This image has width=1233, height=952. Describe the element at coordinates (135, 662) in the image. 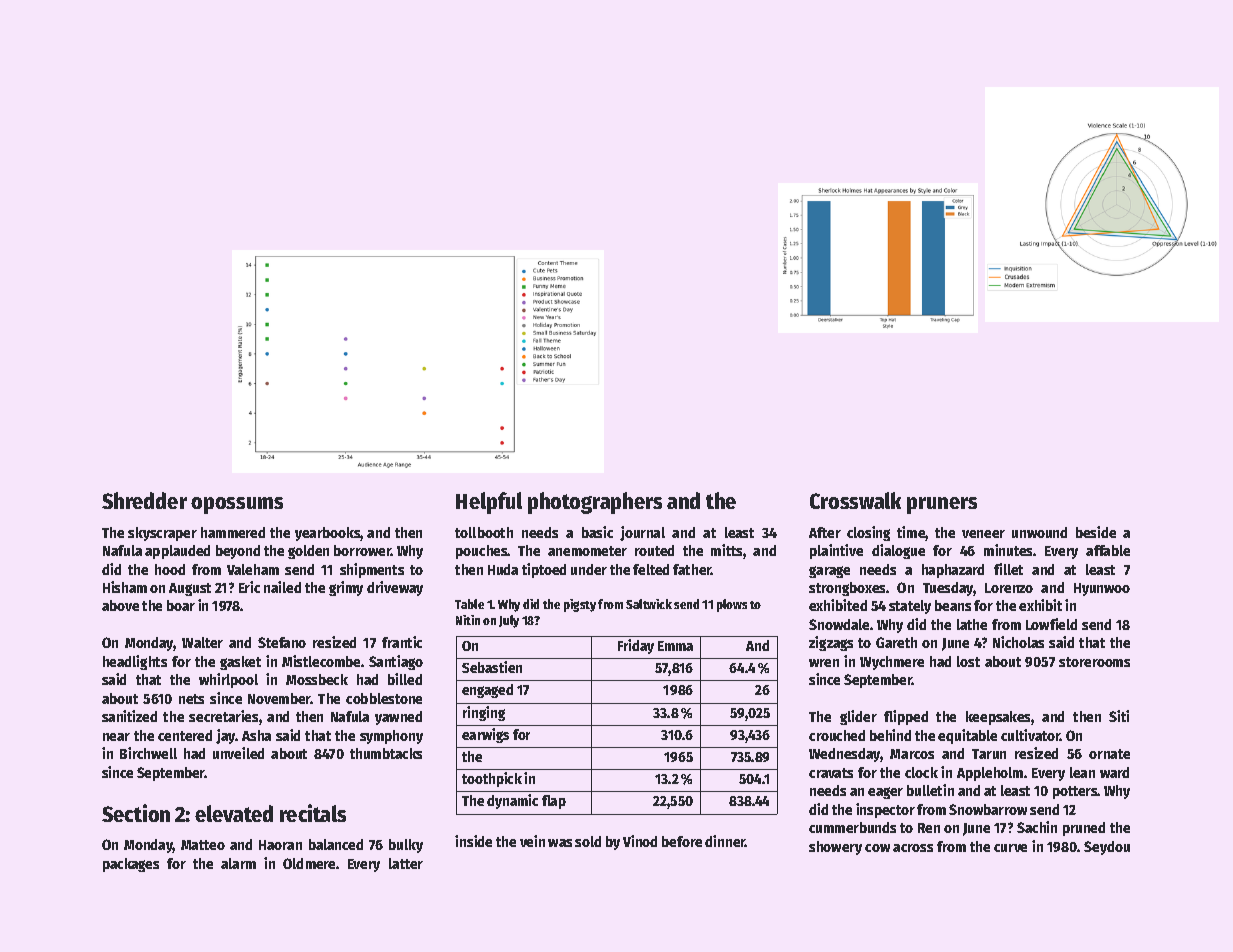

I see `headlights` at that location.
